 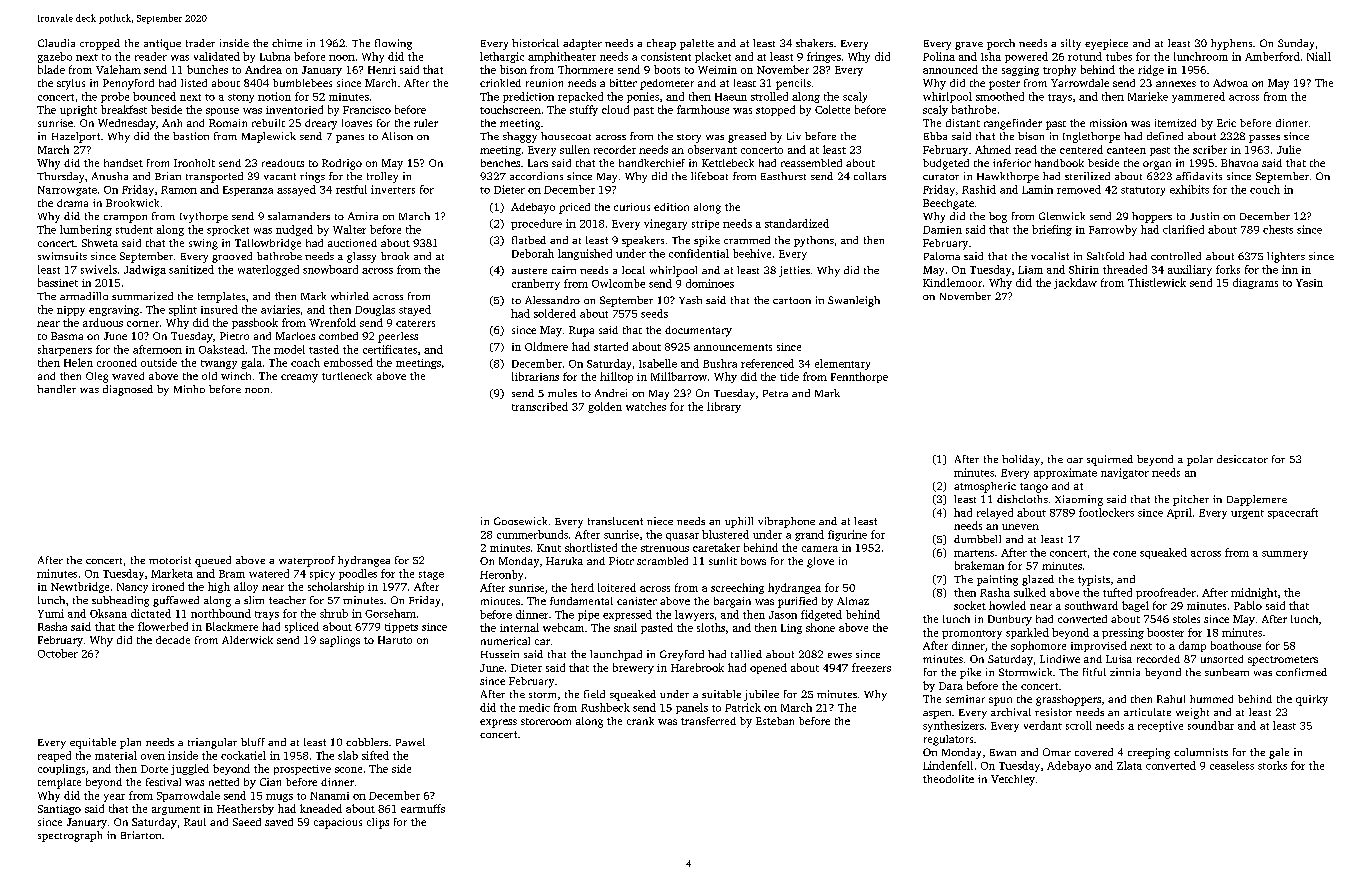 I want to click on Sunday, so click(x=1296, y=44).
